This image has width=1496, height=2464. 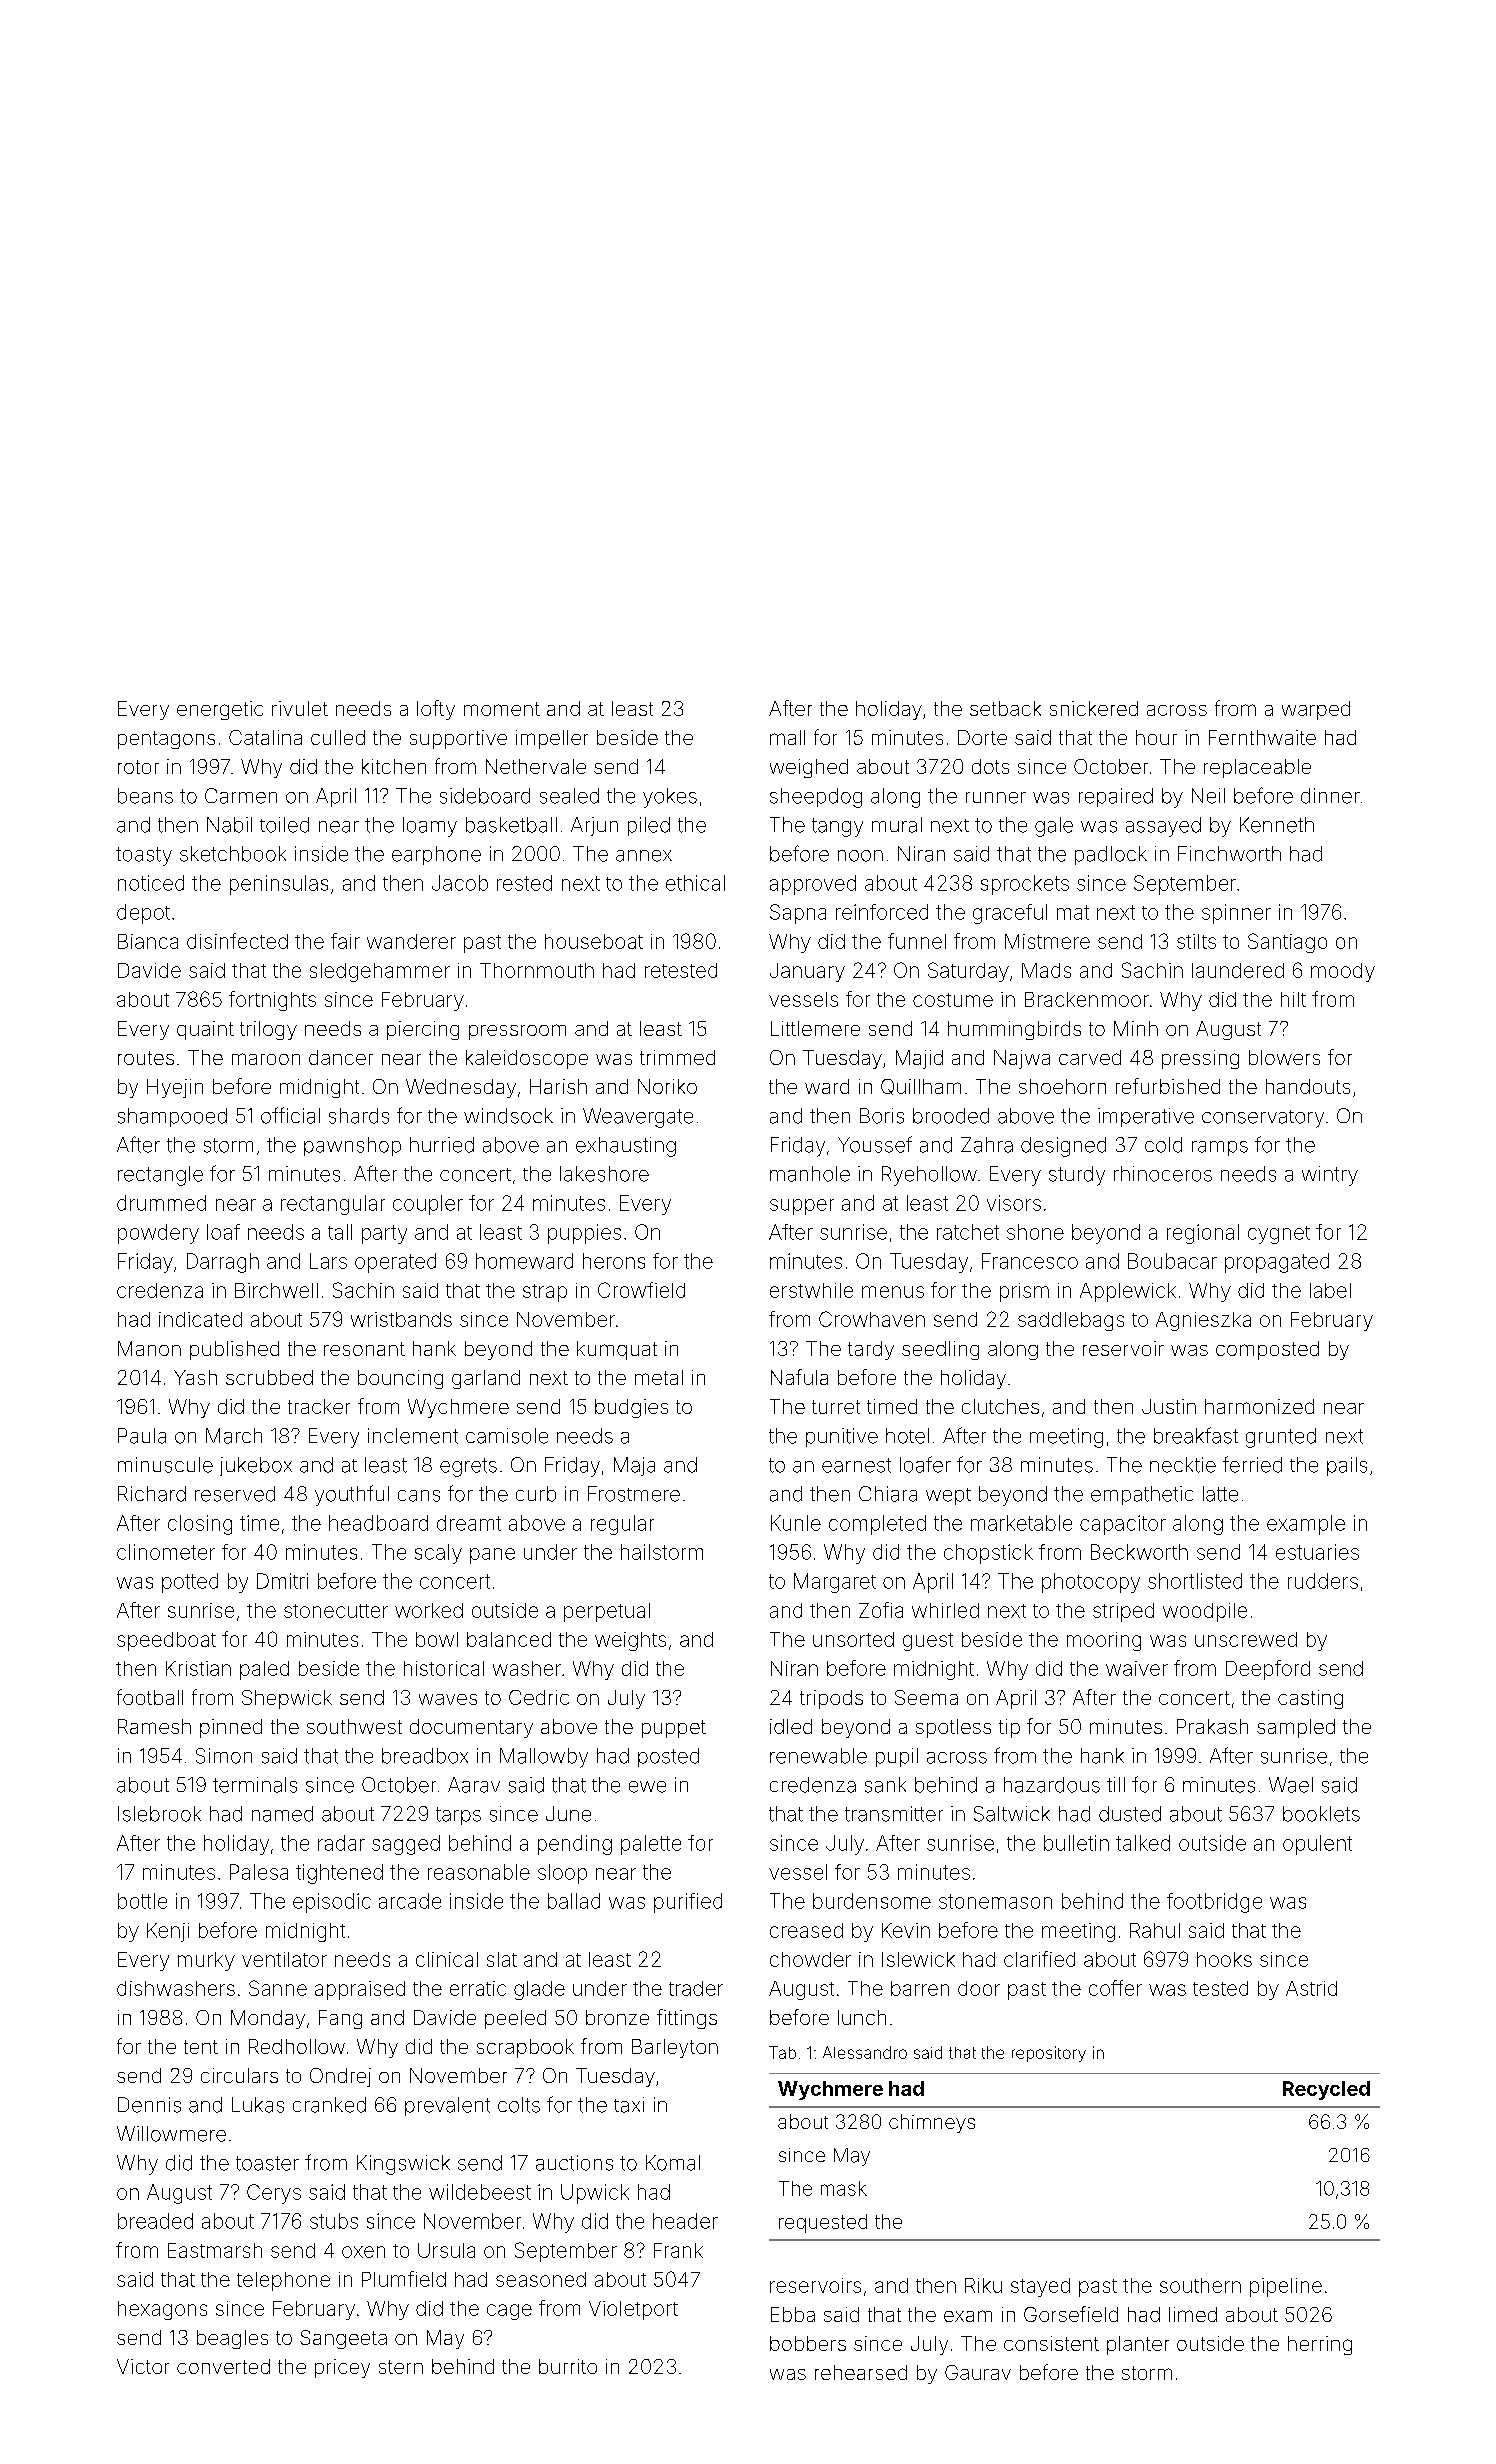 I want to click on disinfected, so click(x=237, y=941).
